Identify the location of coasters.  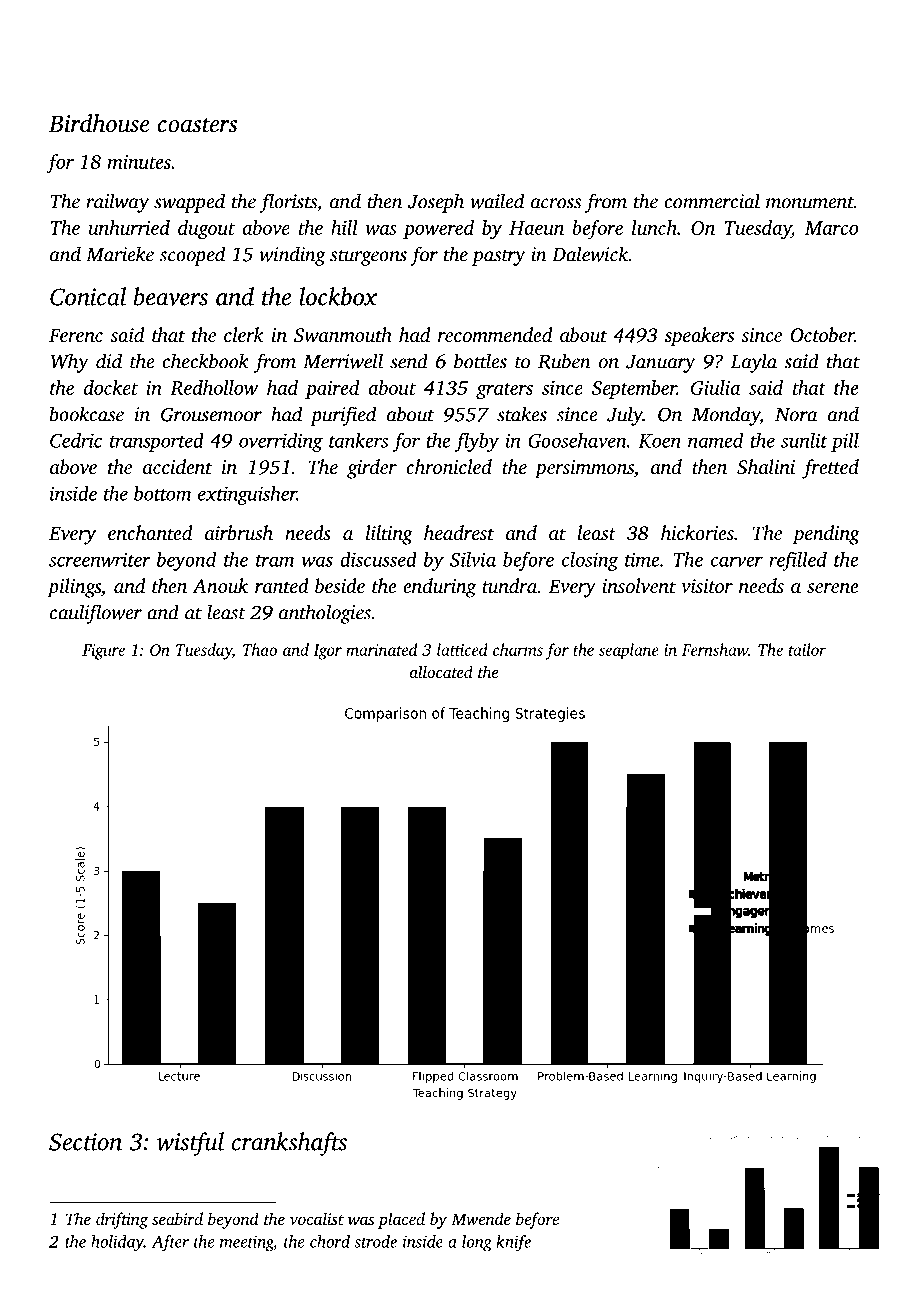
(197, 125).
